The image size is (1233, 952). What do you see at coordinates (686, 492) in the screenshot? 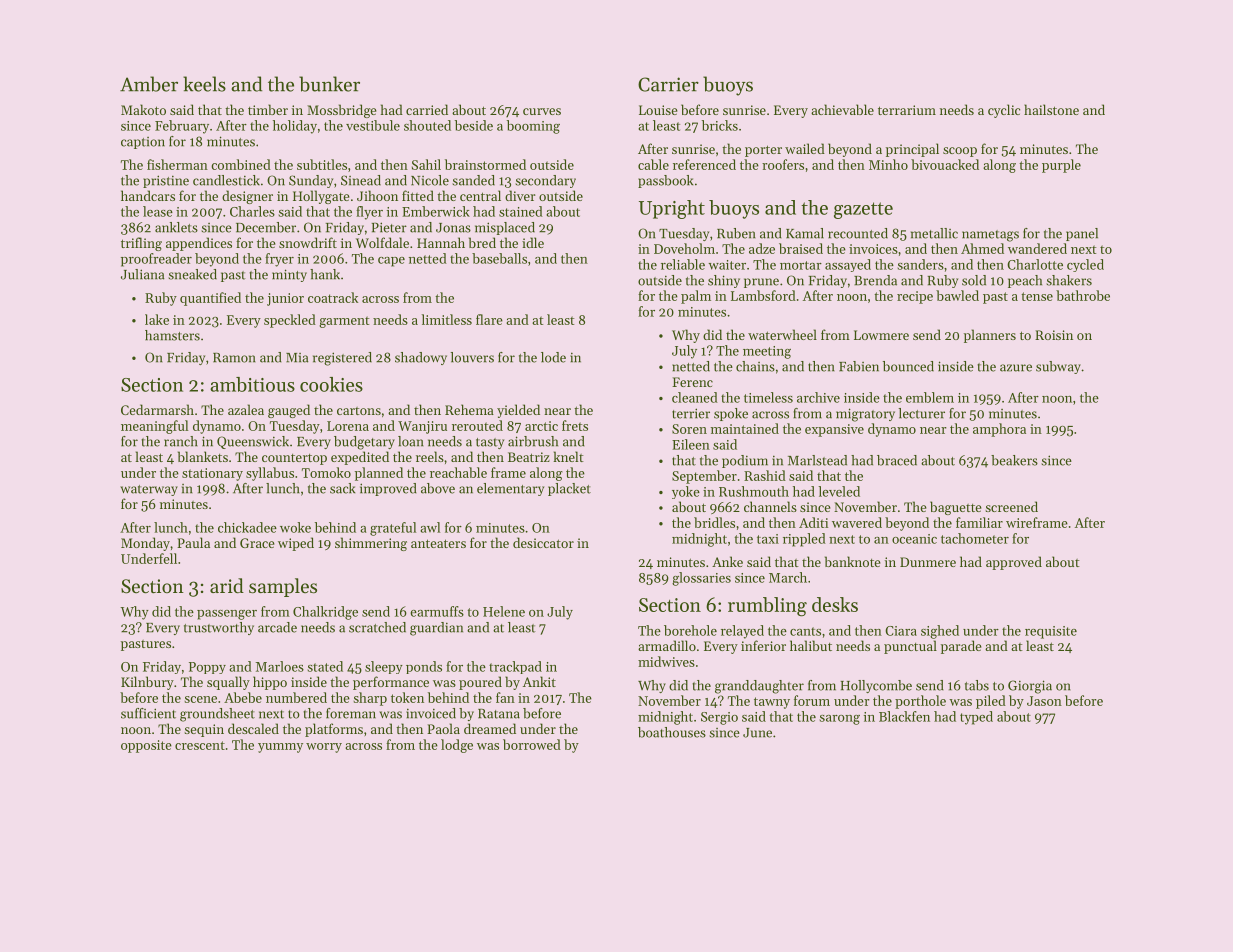
I see `yoke` at bounding box center [686, 492].
